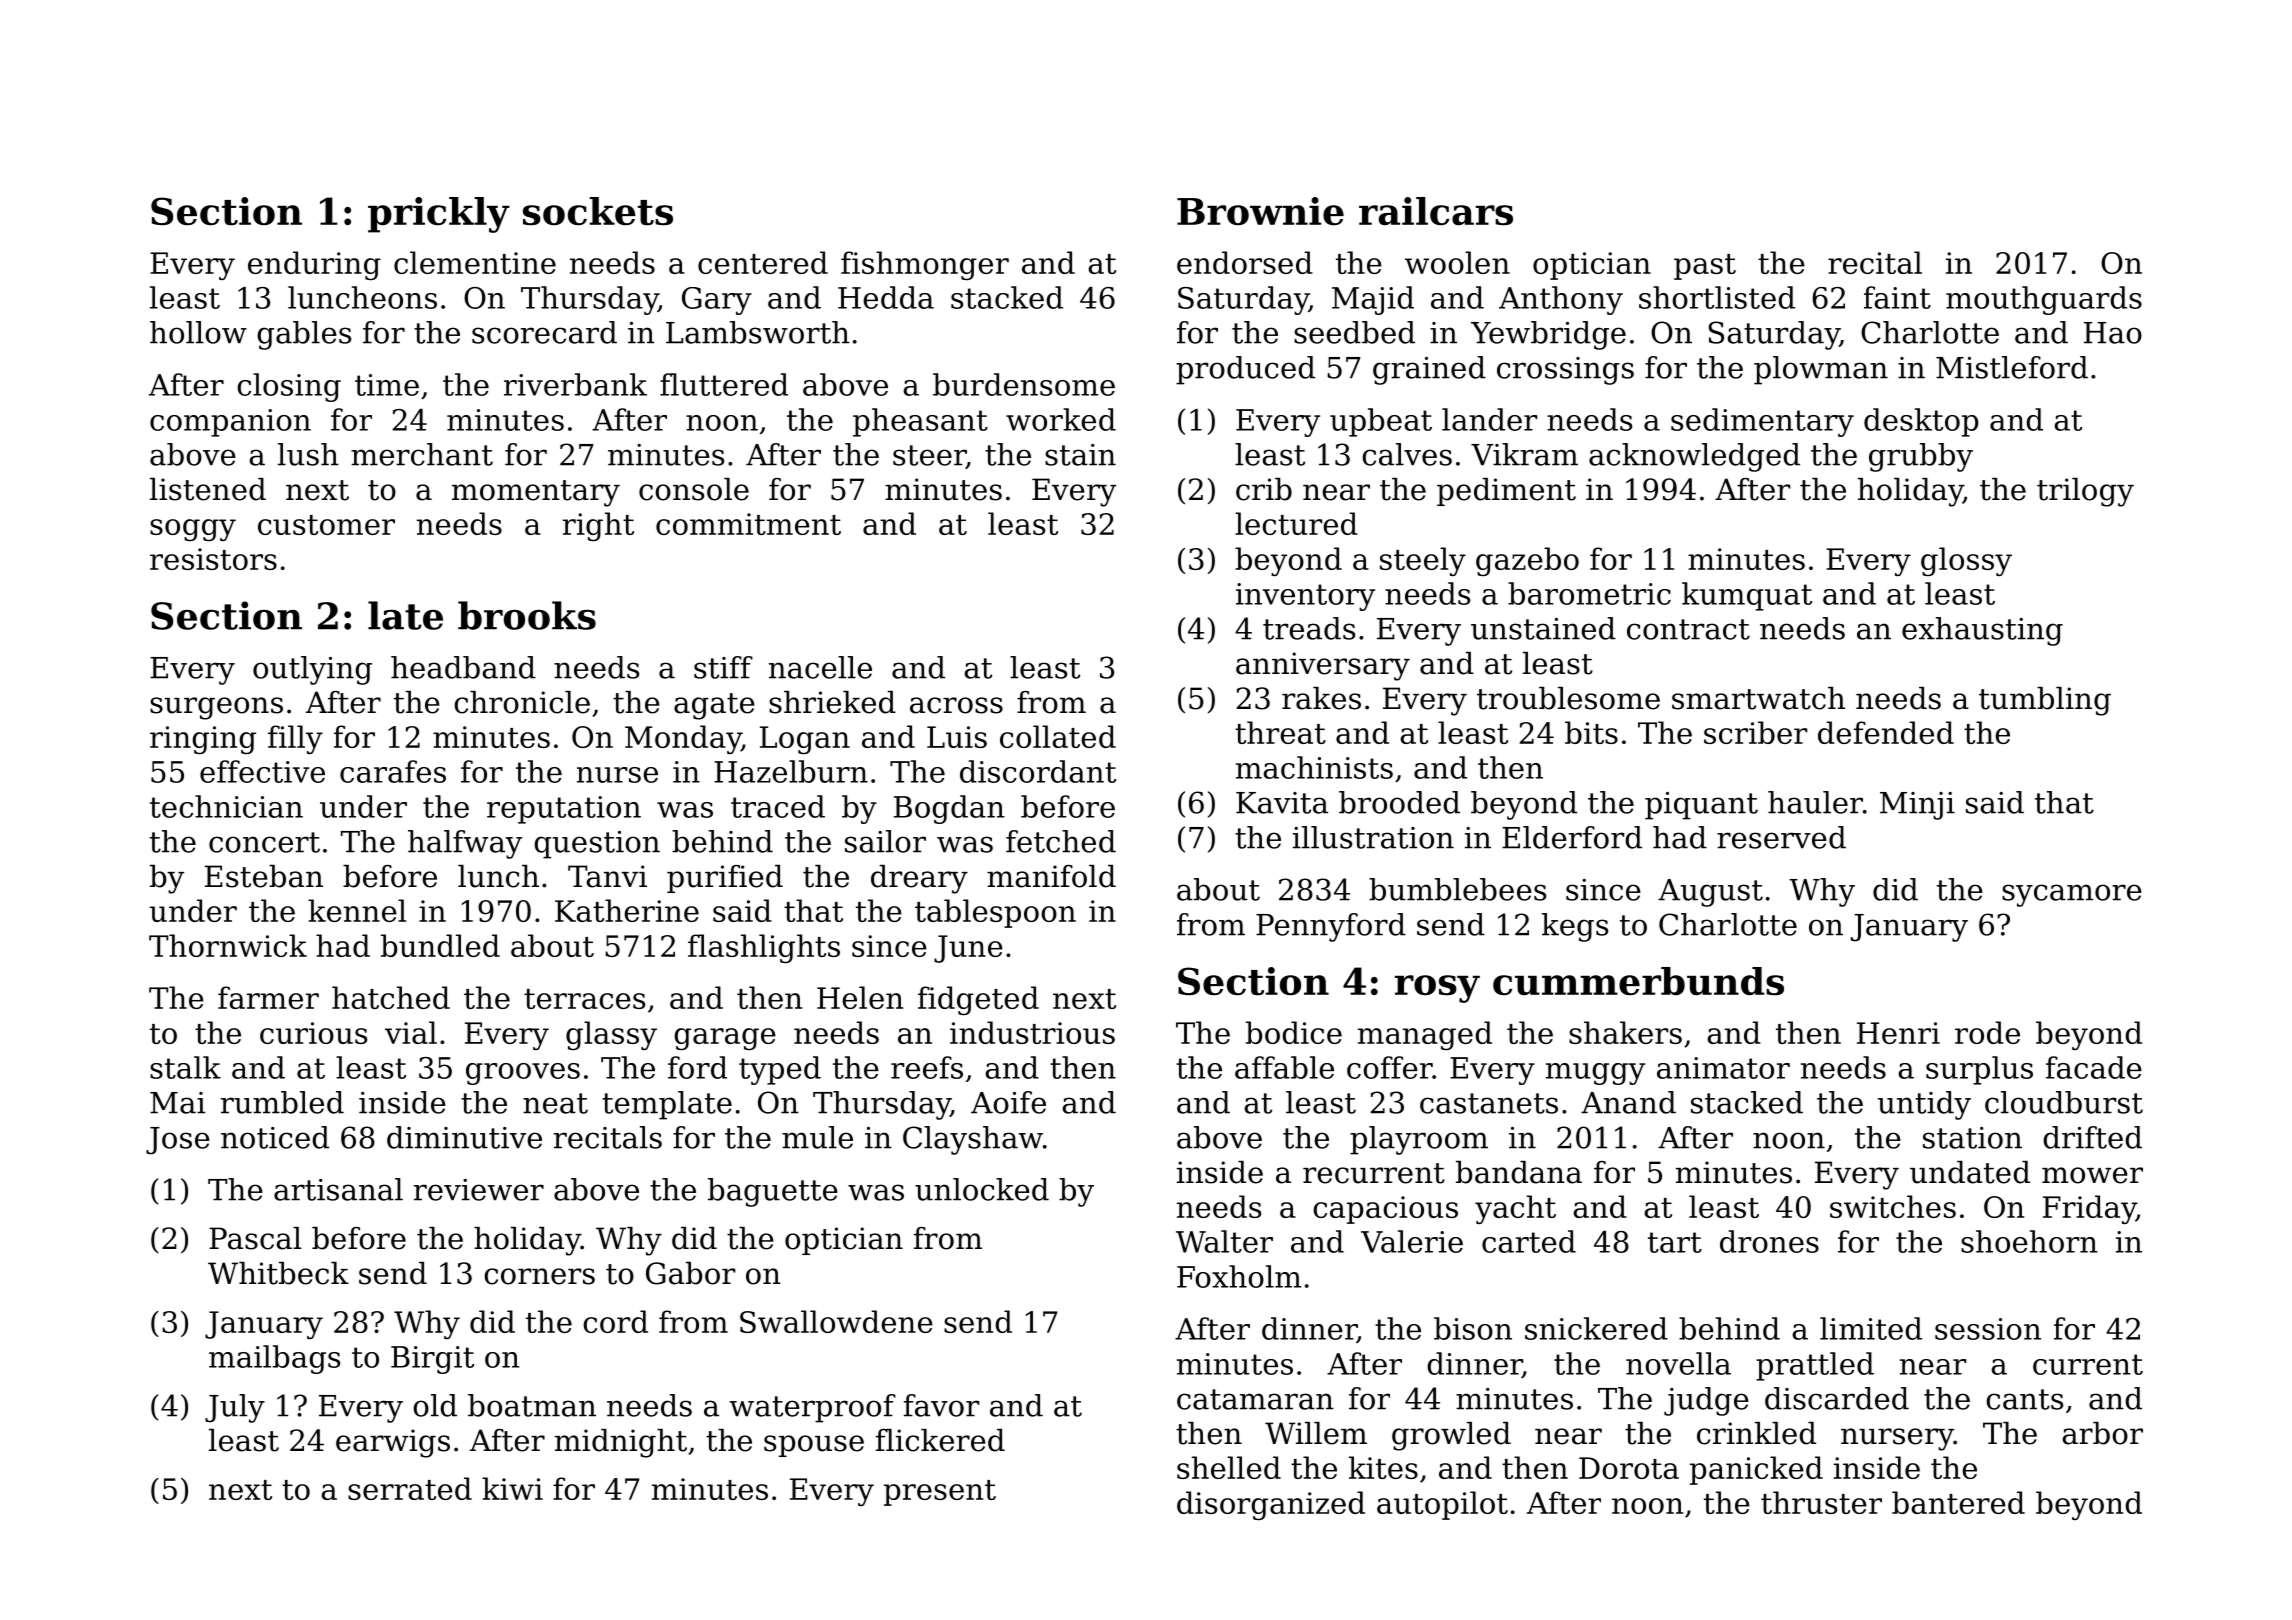 The width and height of the image is (2292, 1620). Describe the element at coordinates (1436, 211) in the image. I see `railcars` at that location.
